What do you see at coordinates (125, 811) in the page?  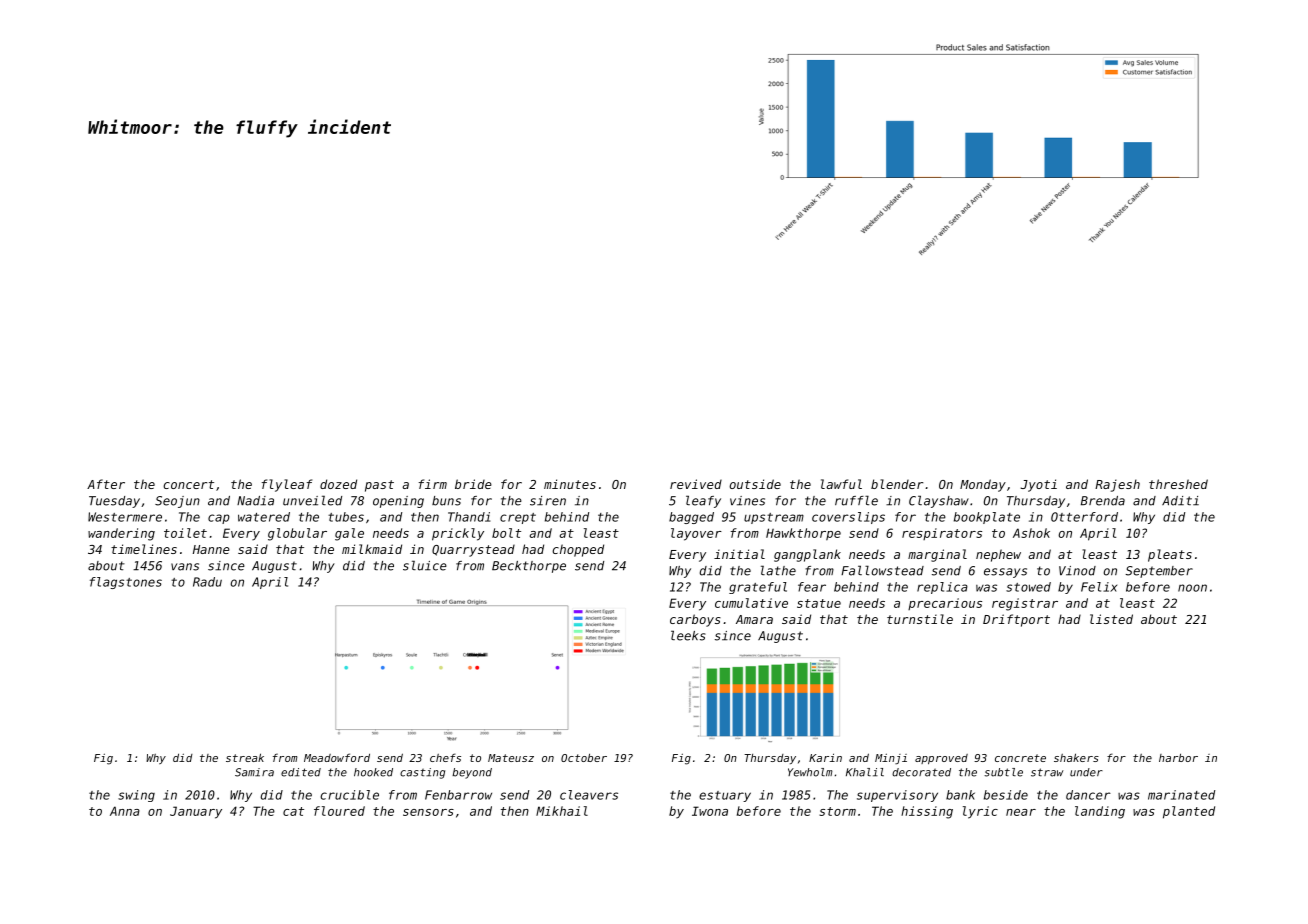 I see `Anna` at bounding box center [125, 811].
